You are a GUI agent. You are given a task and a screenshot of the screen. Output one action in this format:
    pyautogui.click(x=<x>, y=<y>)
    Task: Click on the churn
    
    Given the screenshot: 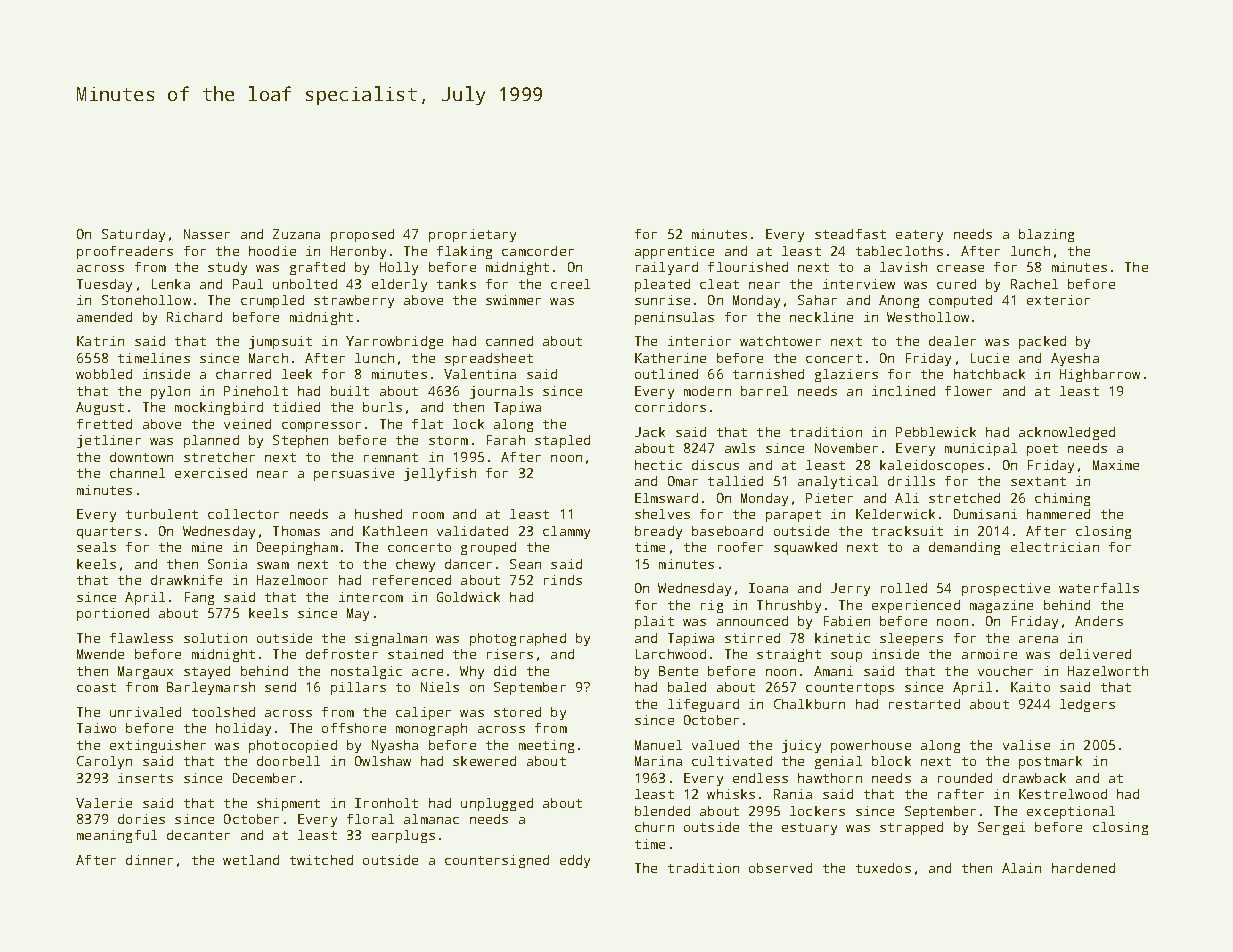 What is the action you would take?
    pyautogui.click(x=654, y=827)
